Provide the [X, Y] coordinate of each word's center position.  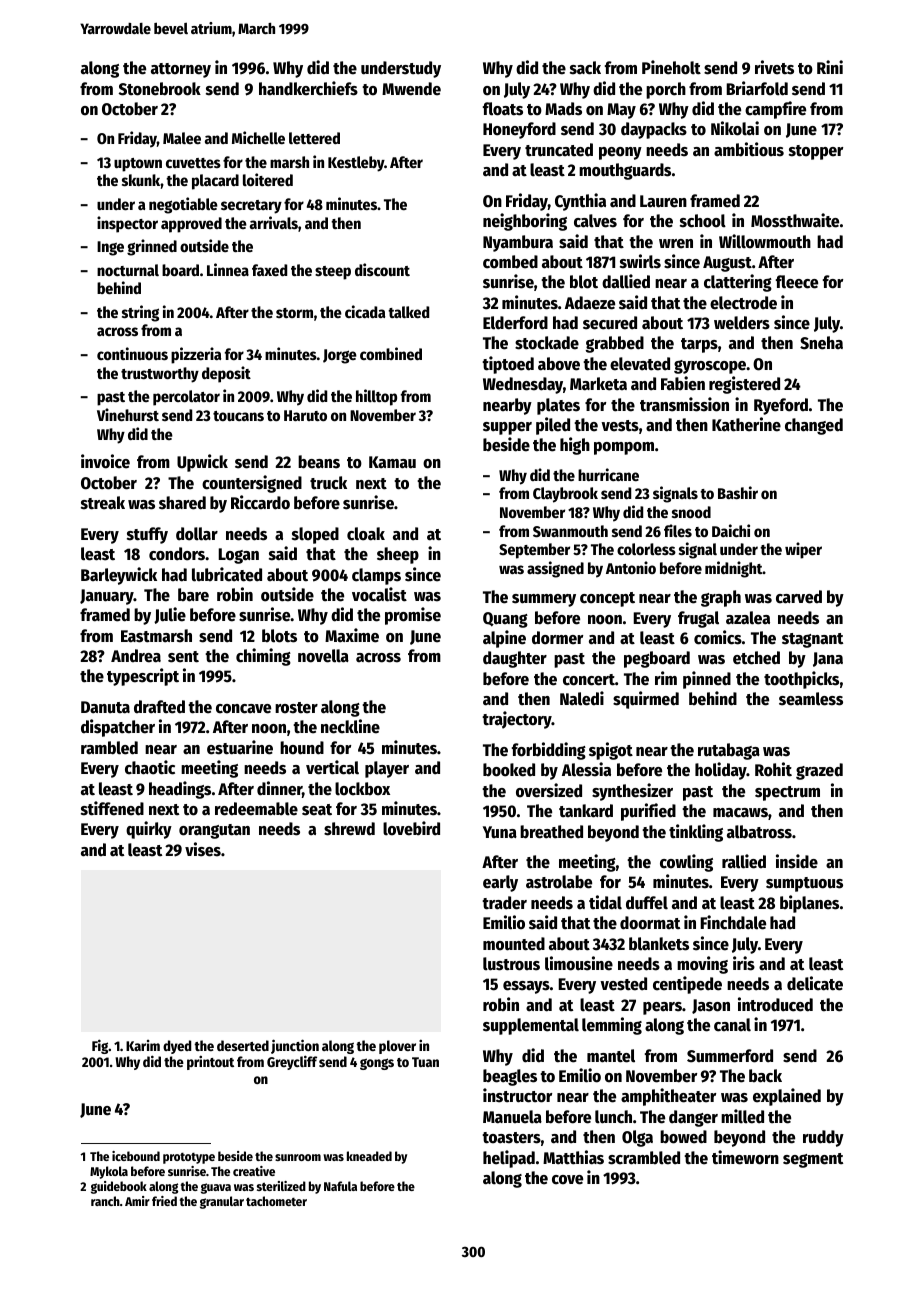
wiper [803, 550]
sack [585, 68]
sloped [315, 535]
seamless [811, 699]
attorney [181, 70]
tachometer [276, 1201]
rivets [774, 67]
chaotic [150, 767]
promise [413, 616]
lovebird [411, 828]
